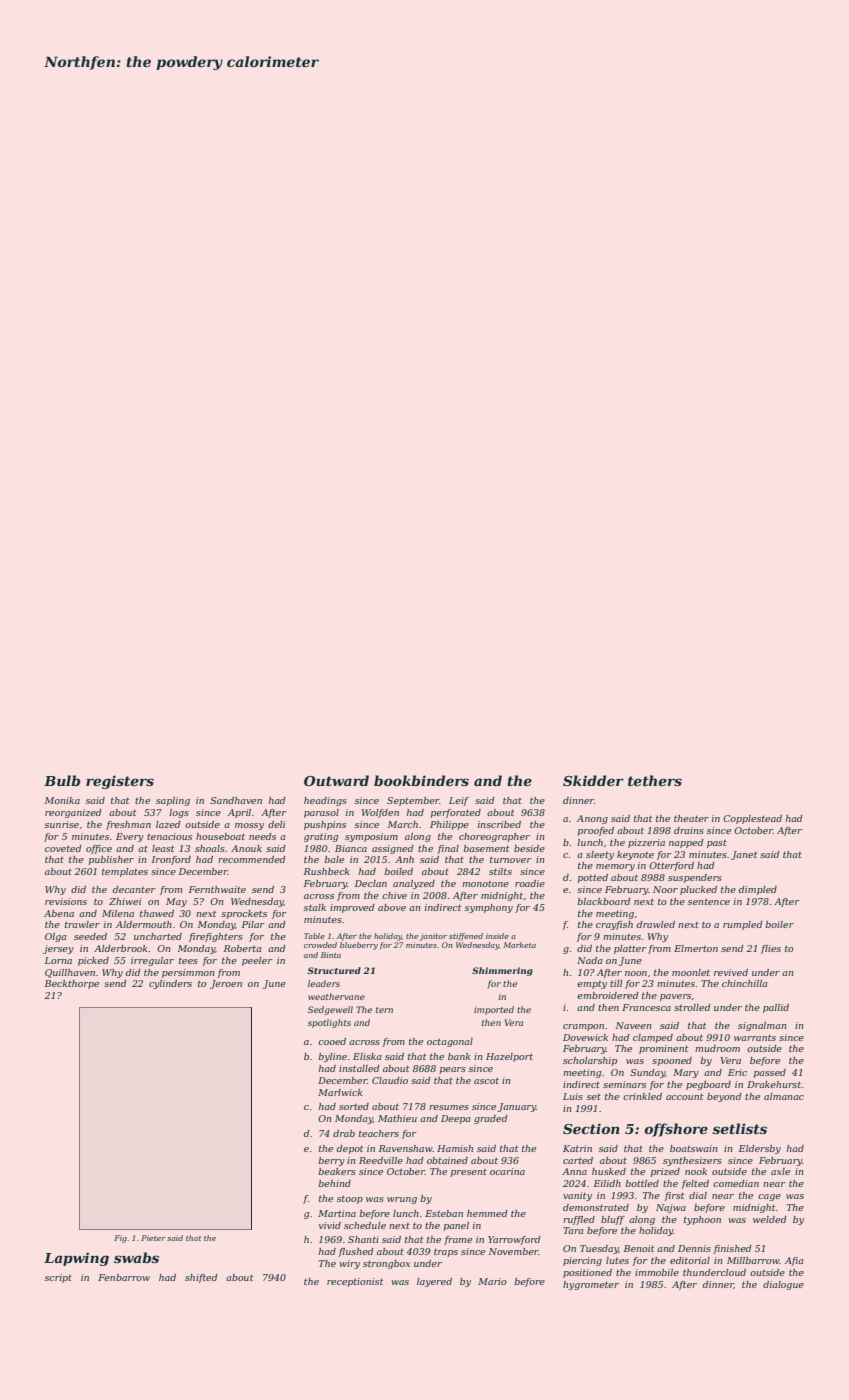 The height and width of the screenshot is (1400, 849). Describe the element at coordinates (776, 1008) in the screenshot. I see `pallid` at that location.
